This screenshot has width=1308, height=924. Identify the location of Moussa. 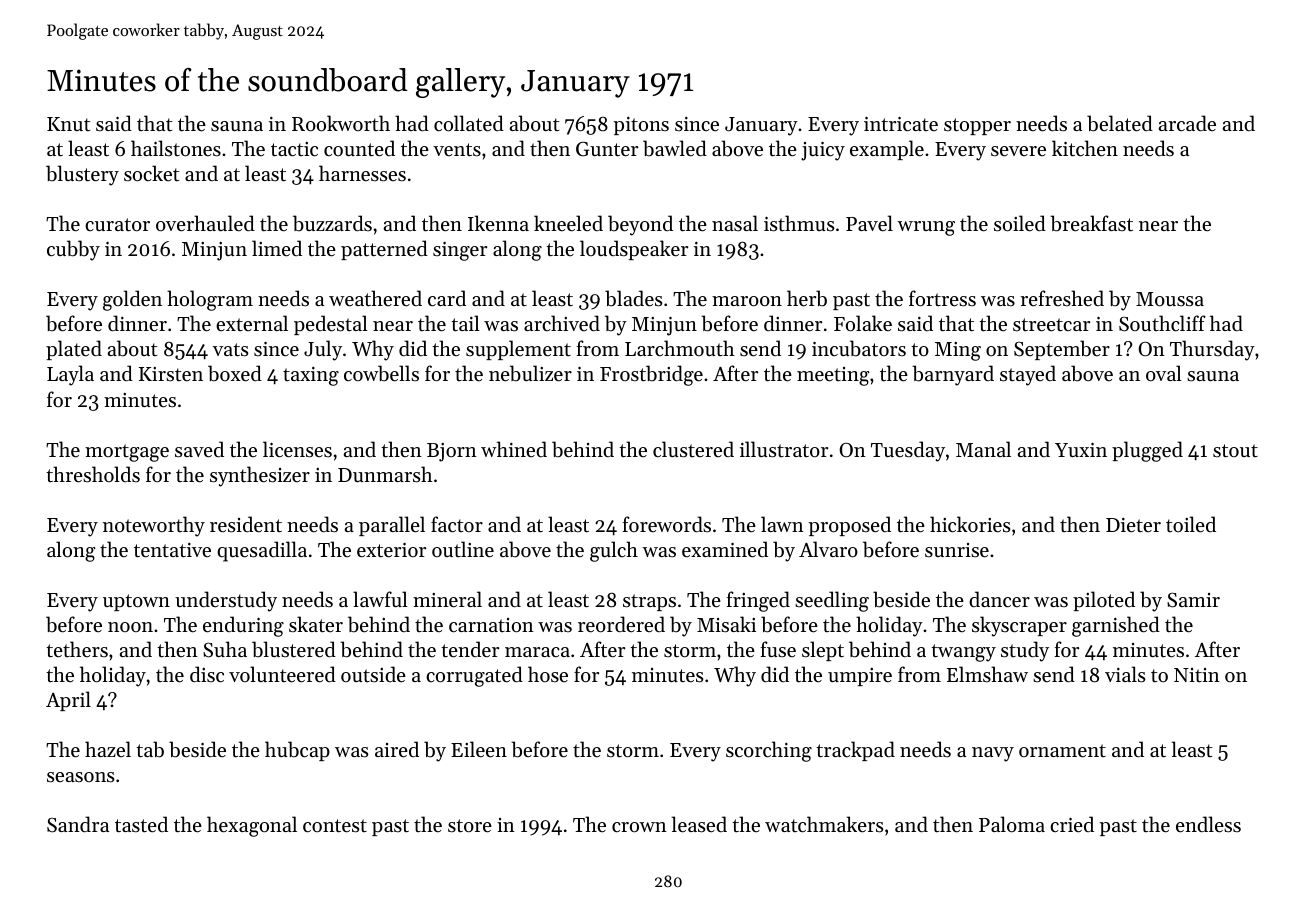
(1170, 299).
